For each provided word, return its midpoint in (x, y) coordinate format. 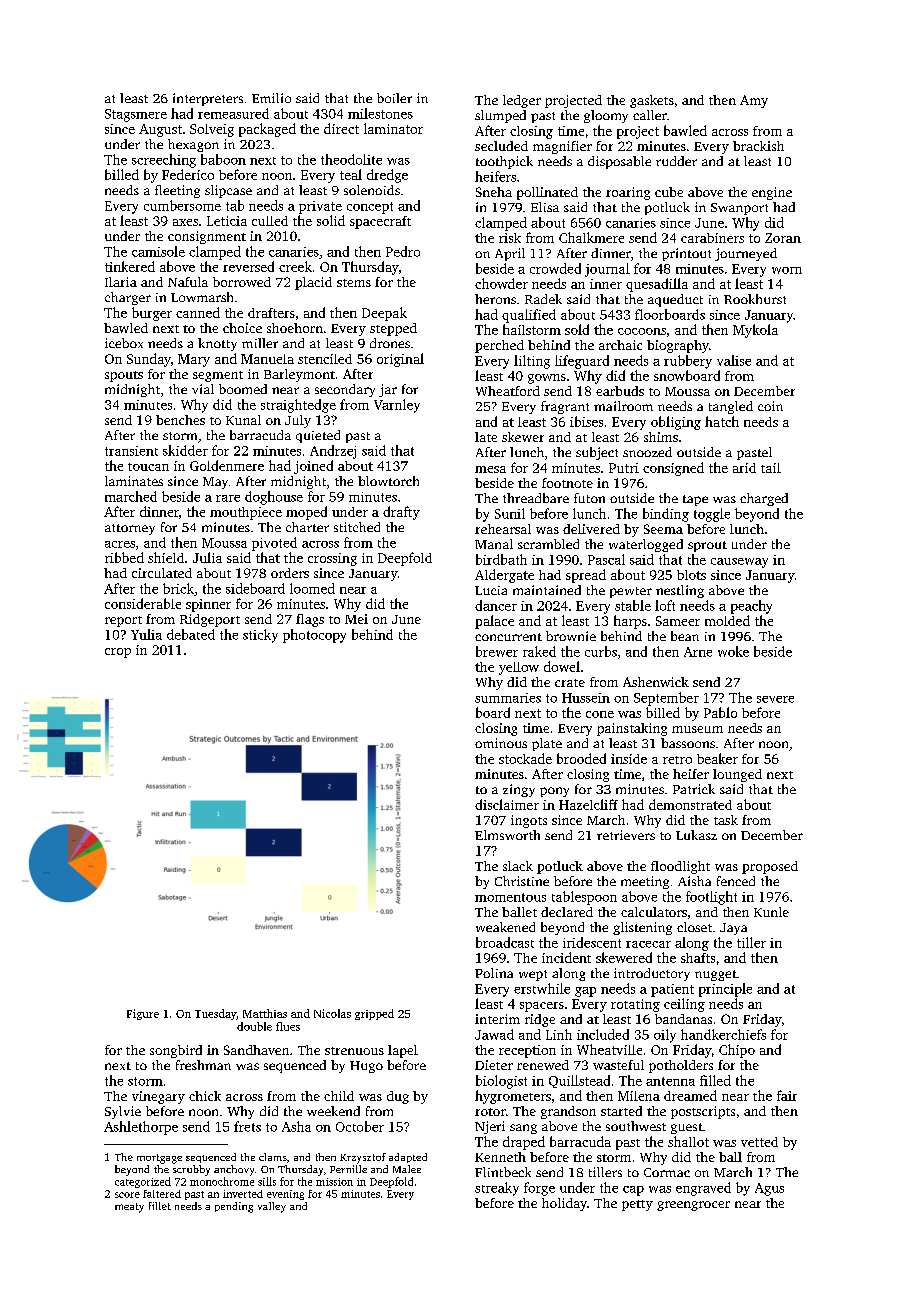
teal (351, 174)
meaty (129, 1208)
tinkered (130, 266)
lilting (532, 362)
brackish (758, 146)
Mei (356, 619)
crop (118, 653)
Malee (407, 1169)
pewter (631, 592)
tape (695, 500)
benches (180, 420)
